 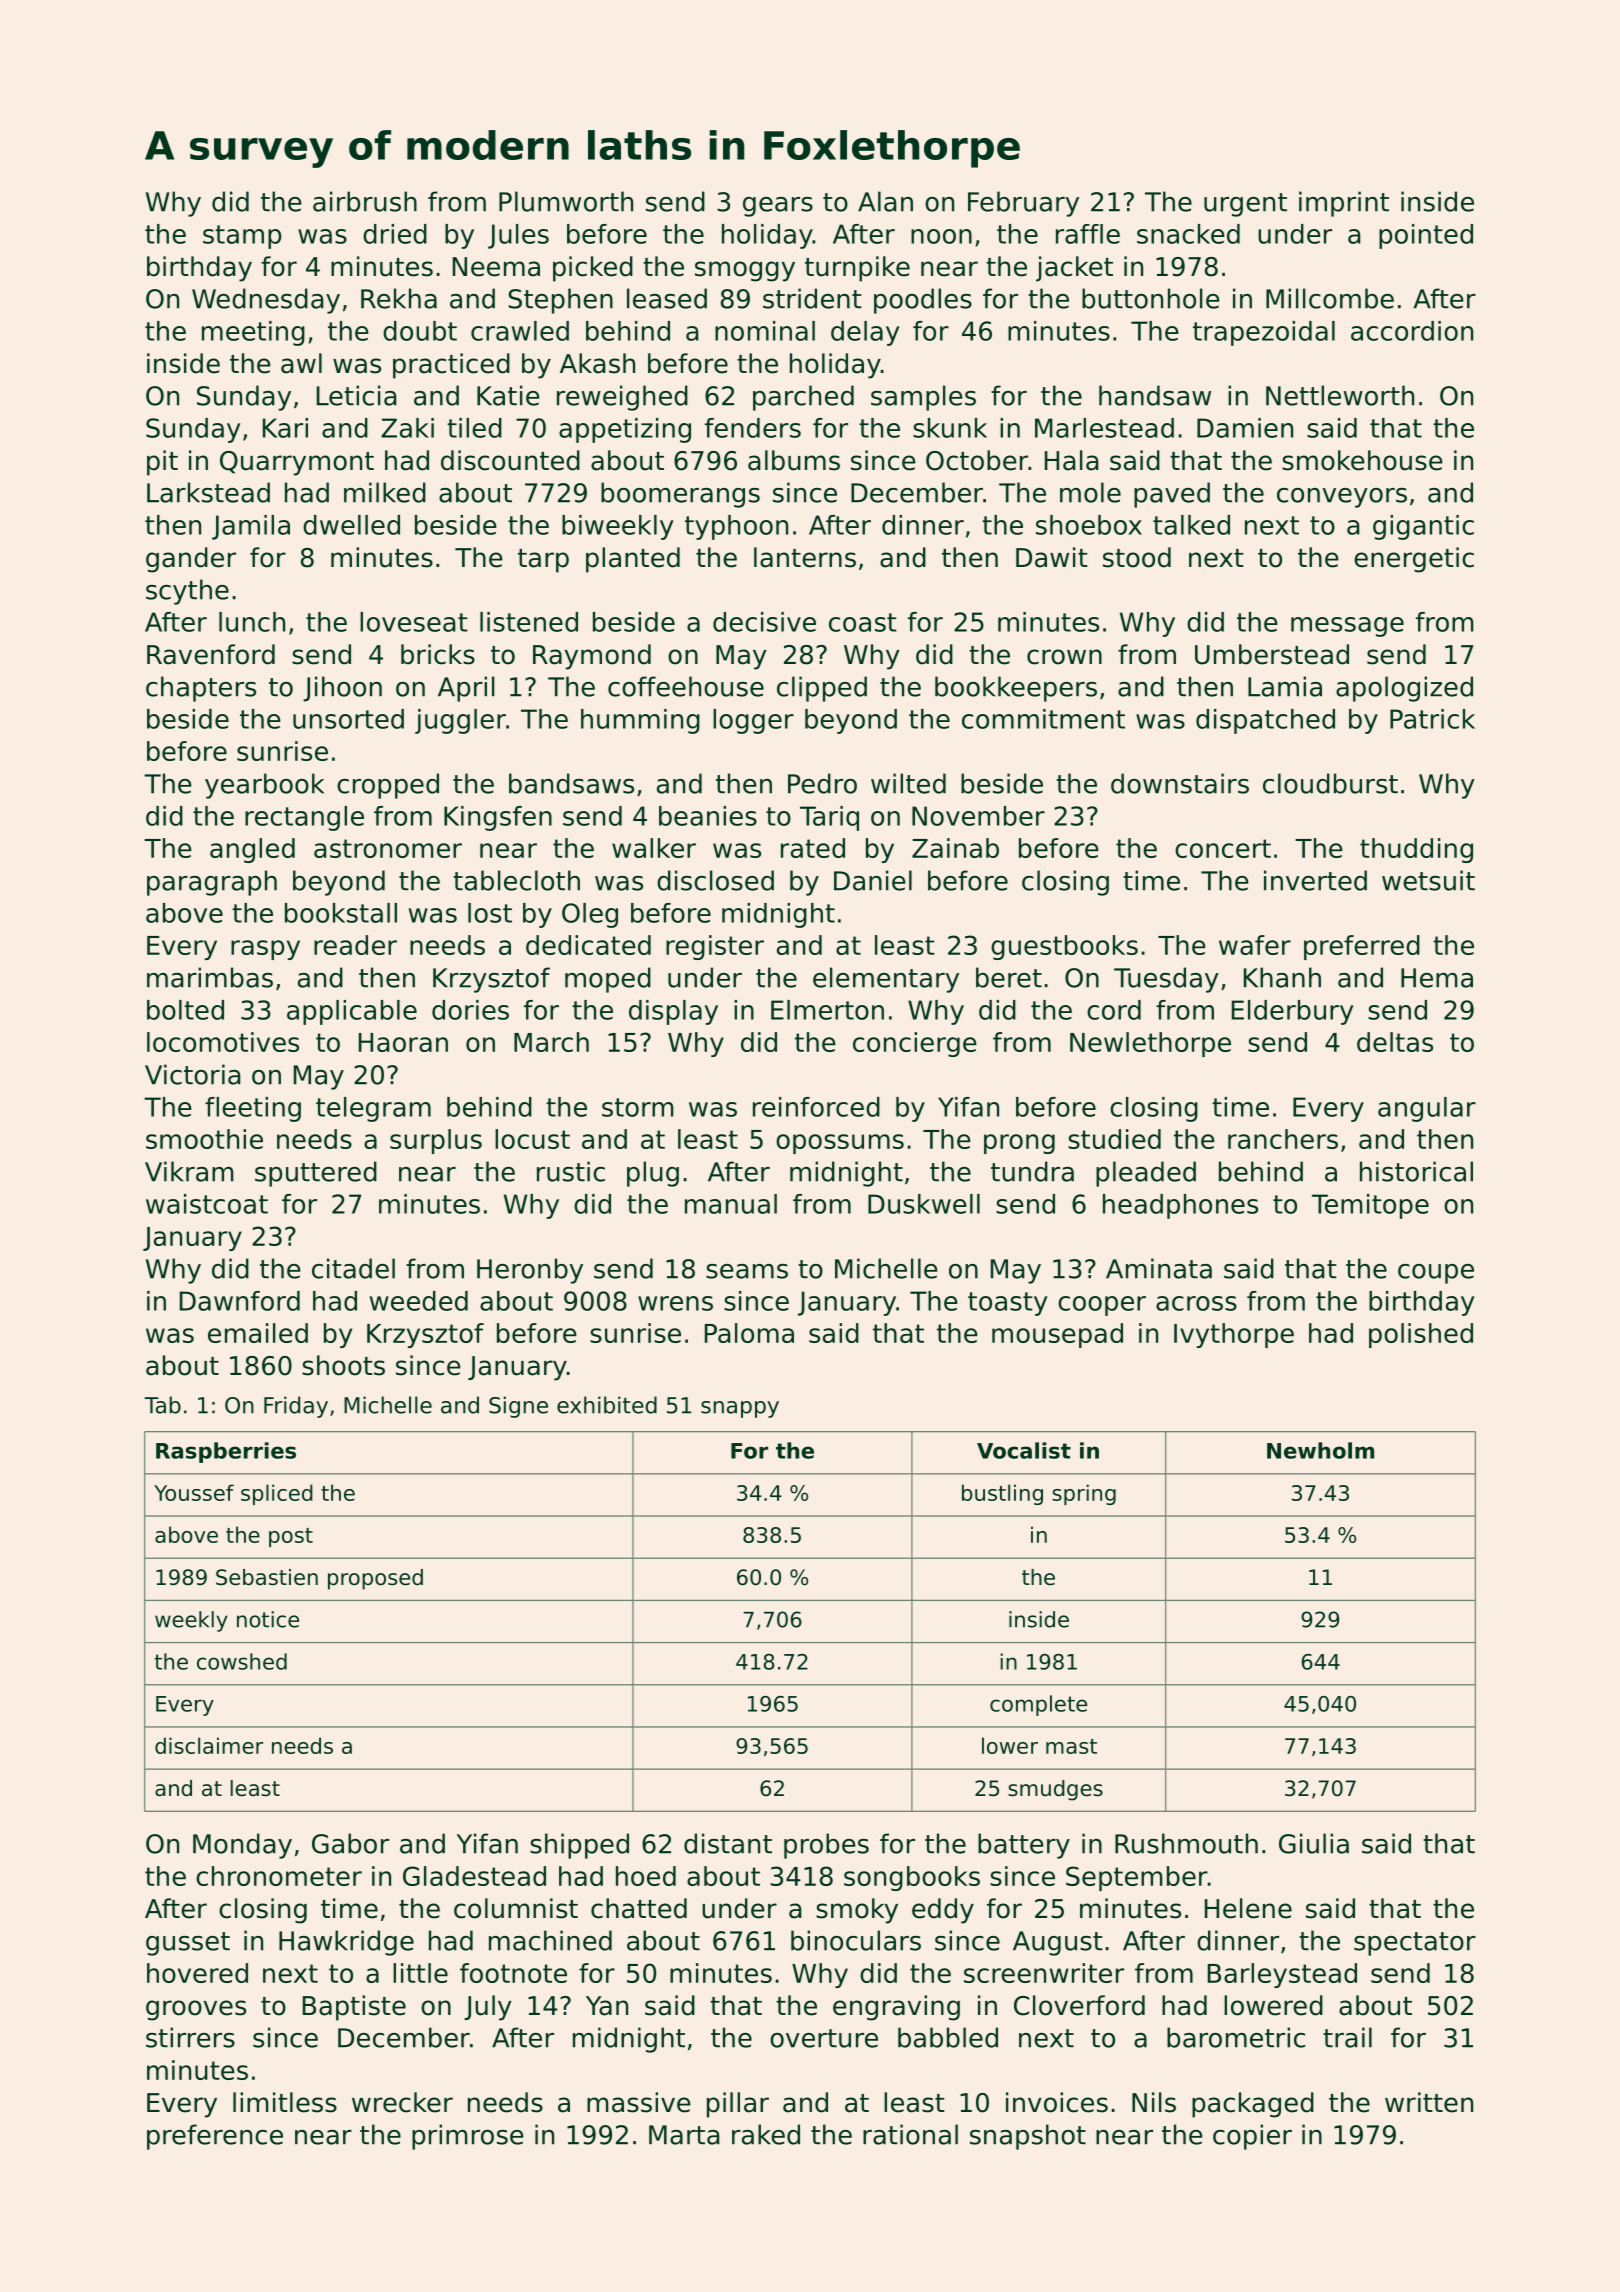 I want to click on polished, so click(x=1421, y=1335).
